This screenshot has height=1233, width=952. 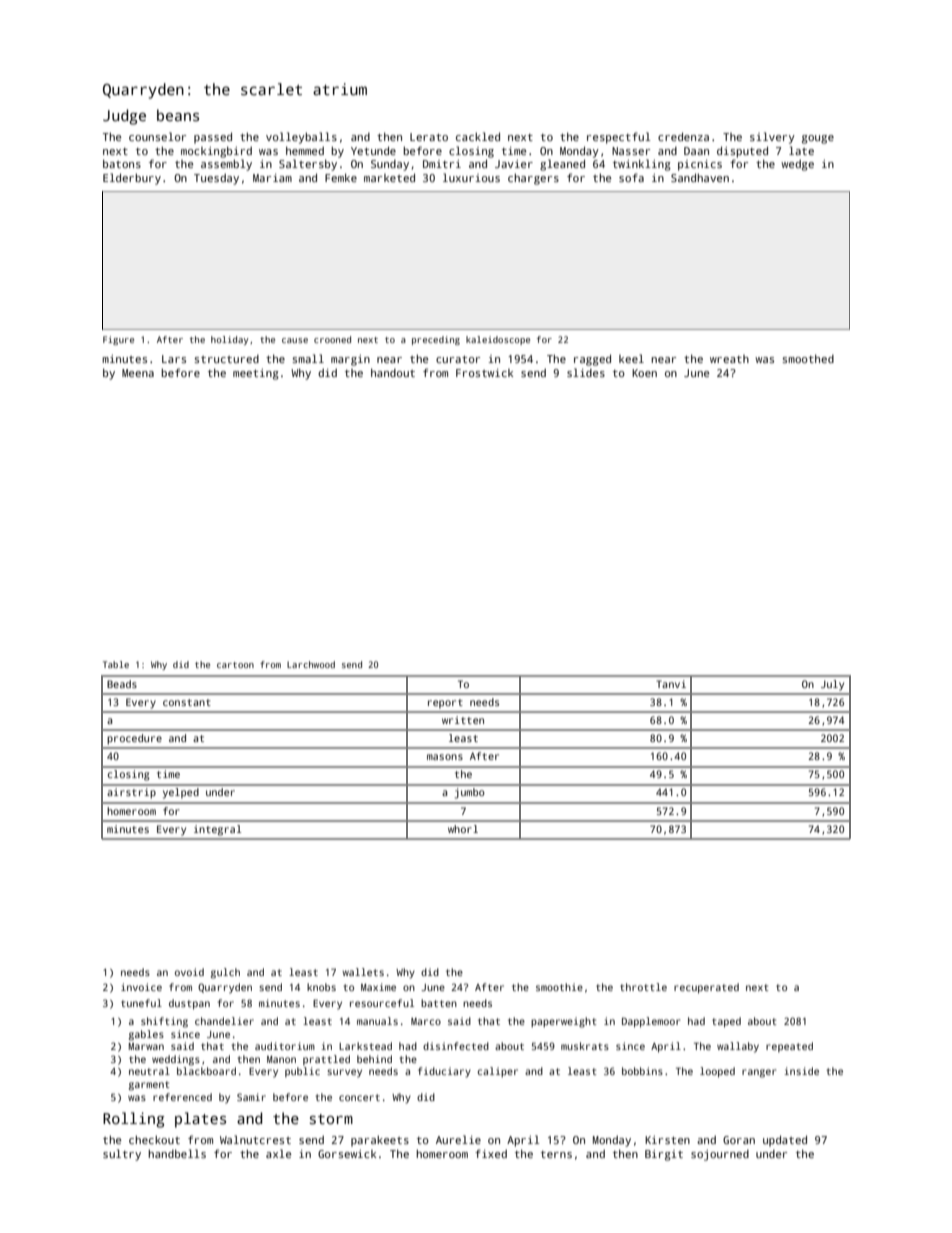 What do you see at coordinates (808, 358) in the screenshot?
I see `smoothed` at bounding box center [808, 358].
